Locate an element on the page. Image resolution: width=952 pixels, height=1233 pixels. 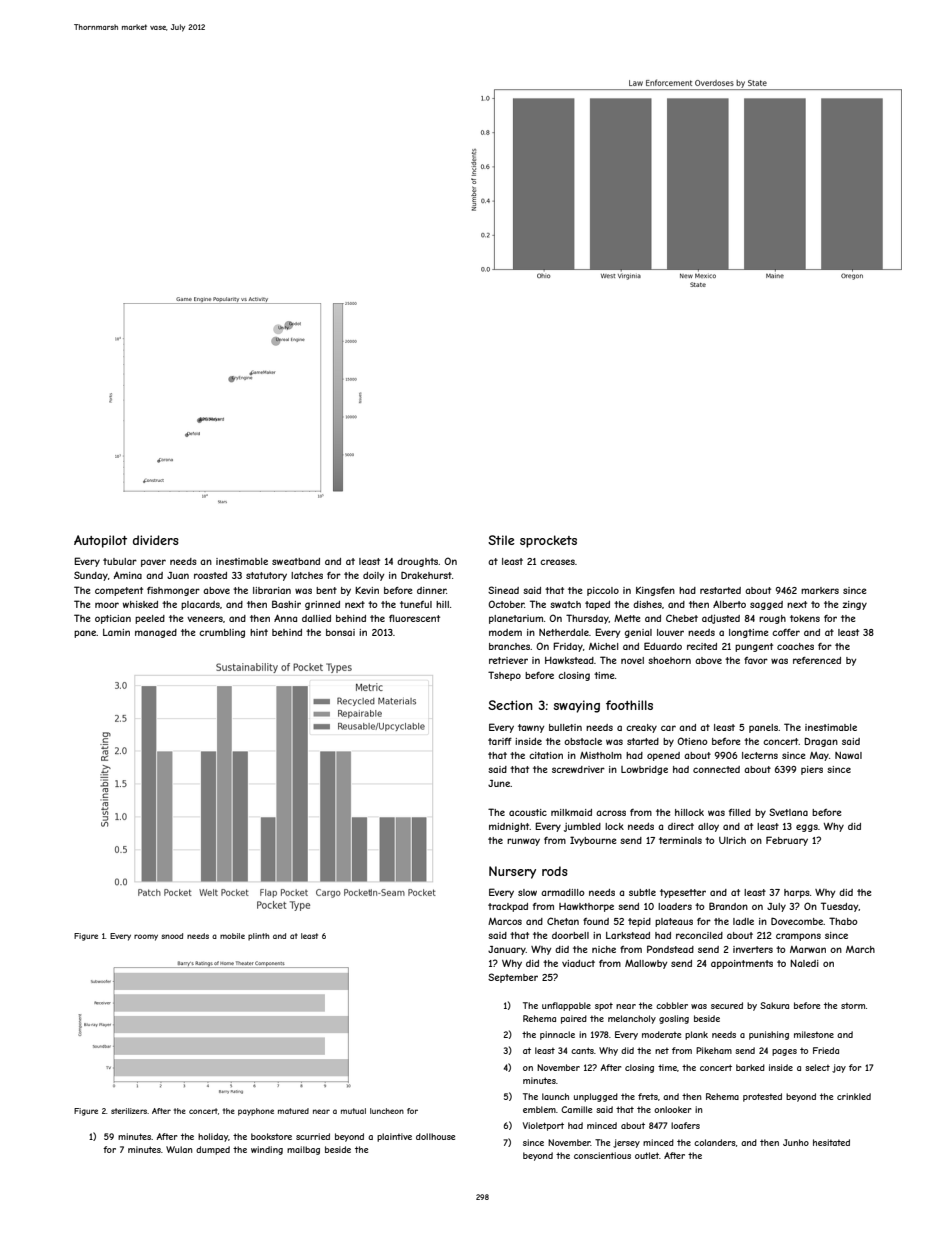
Junho is located at coordinates (796, 1142).
